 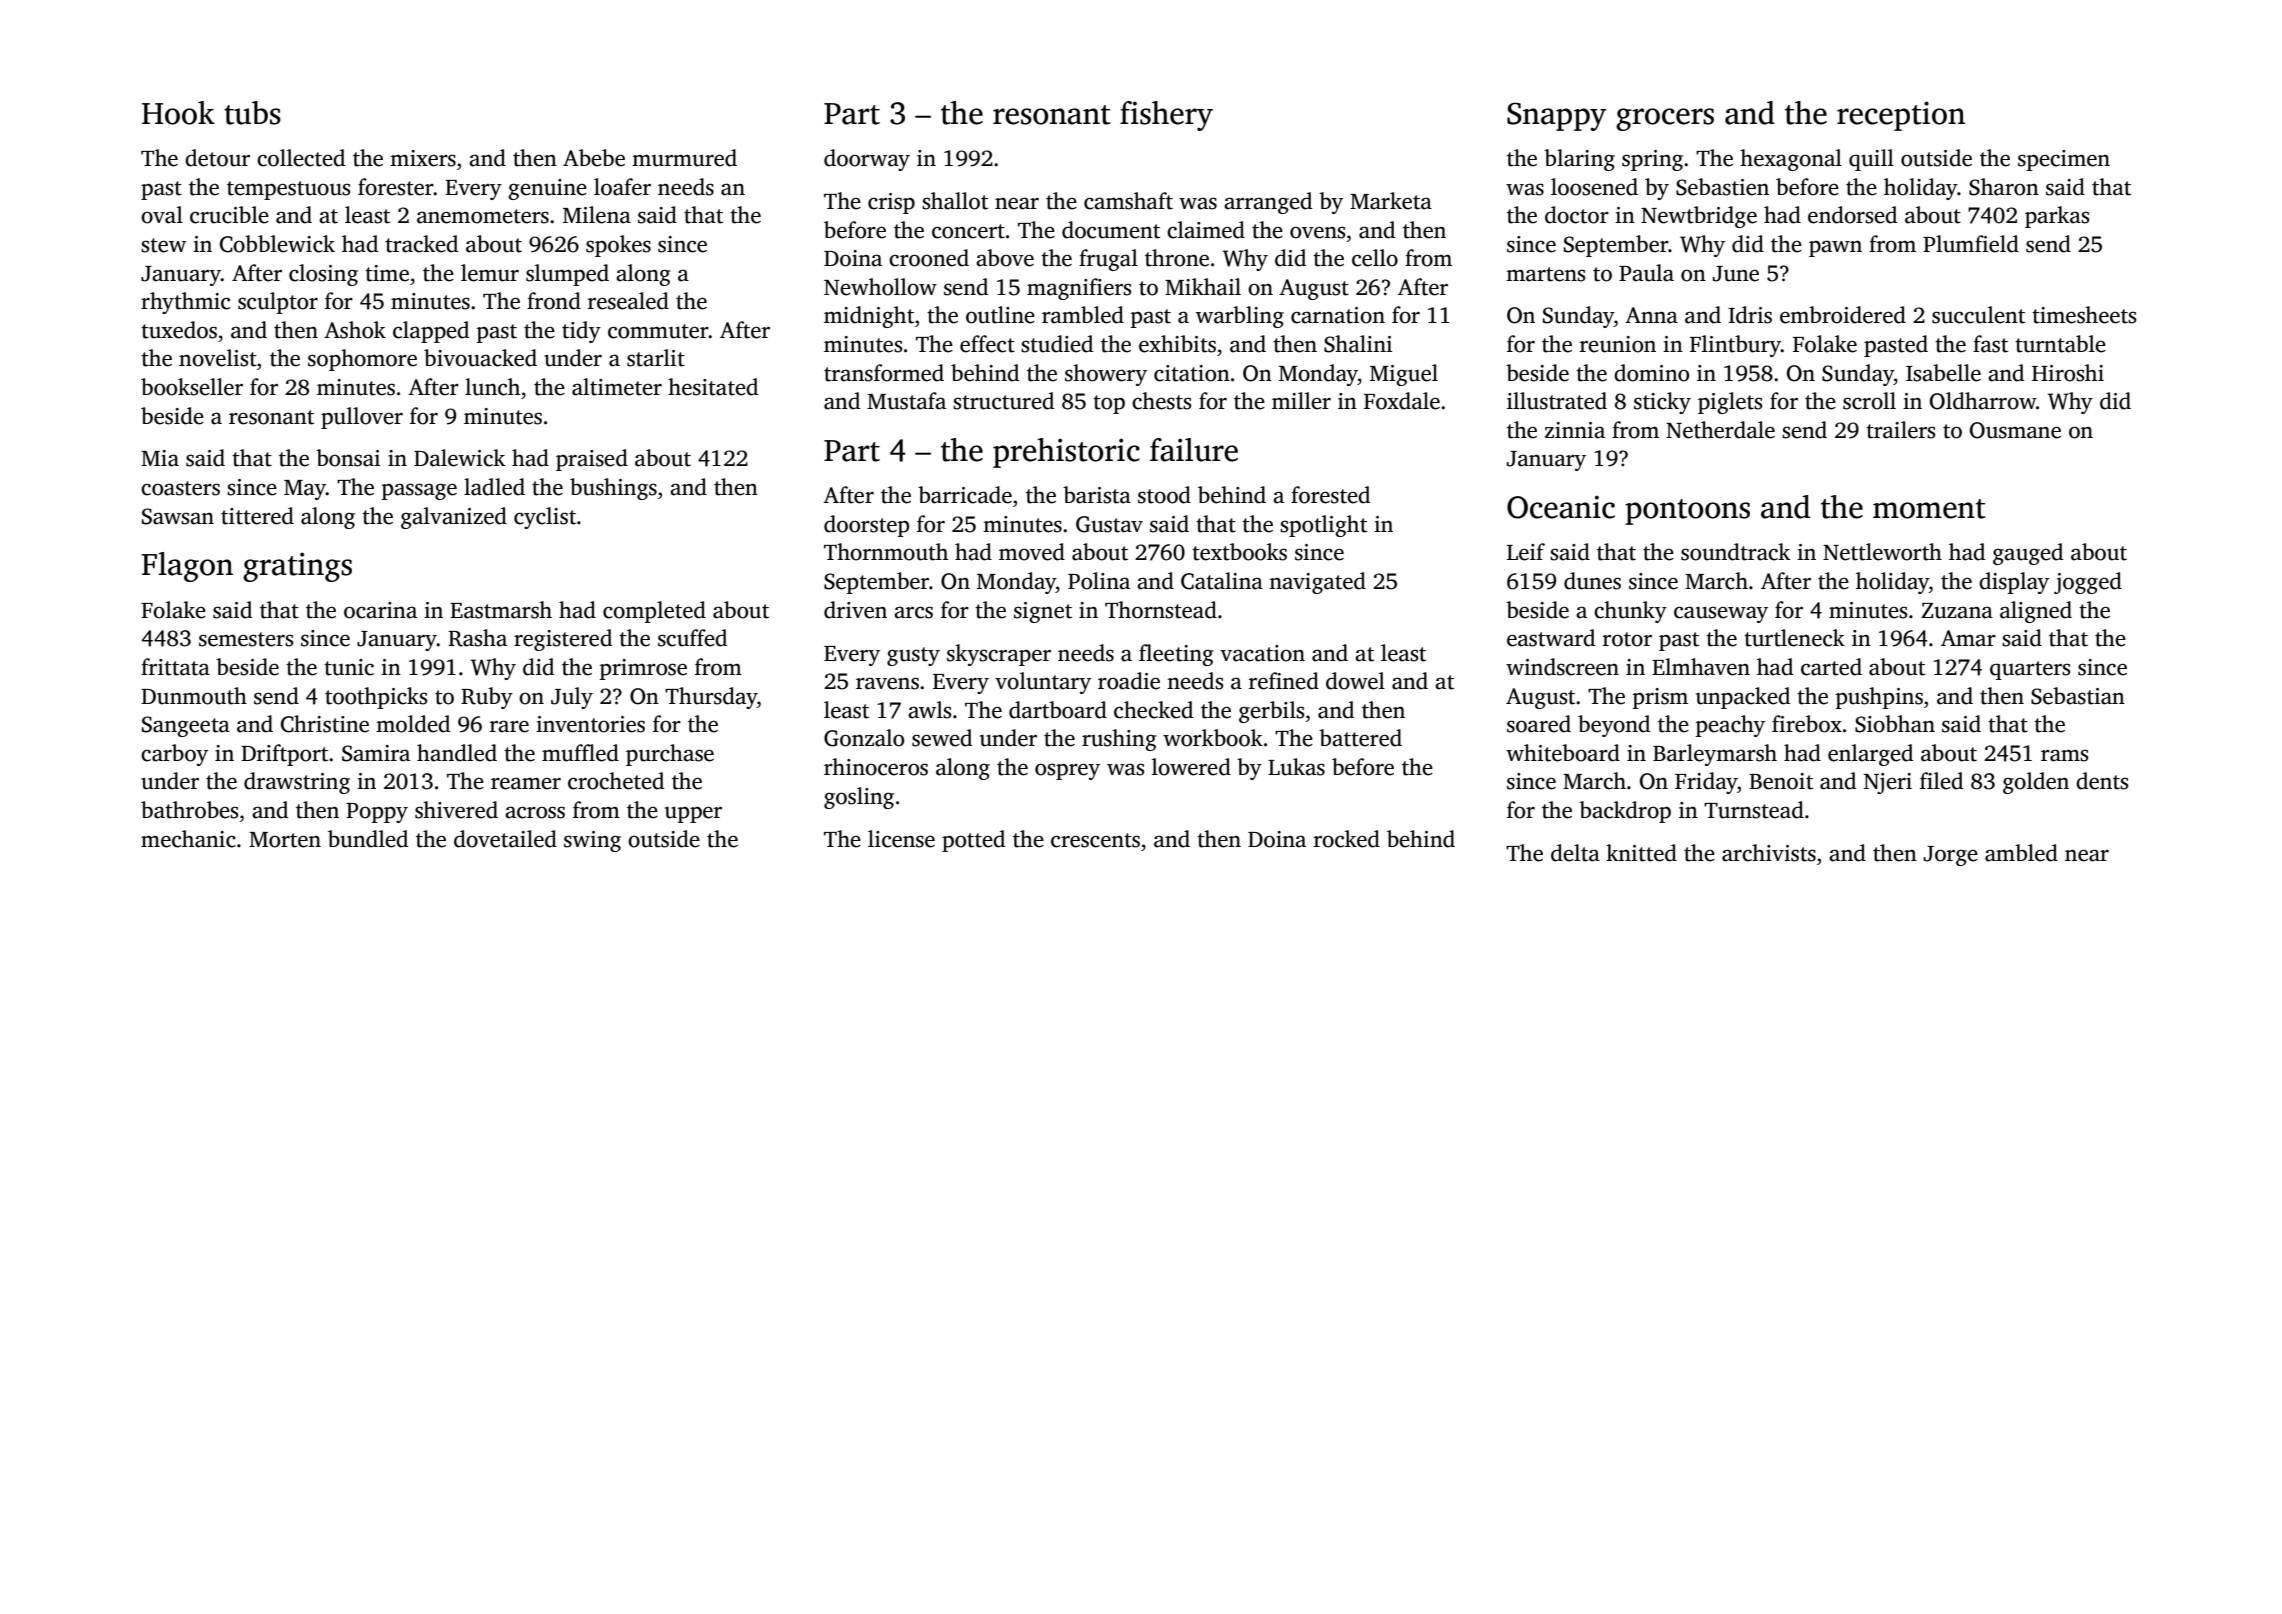 What do you see at coordinates (178, 113) in the image?
I see `Hook` at bounding box center [178, 113].
